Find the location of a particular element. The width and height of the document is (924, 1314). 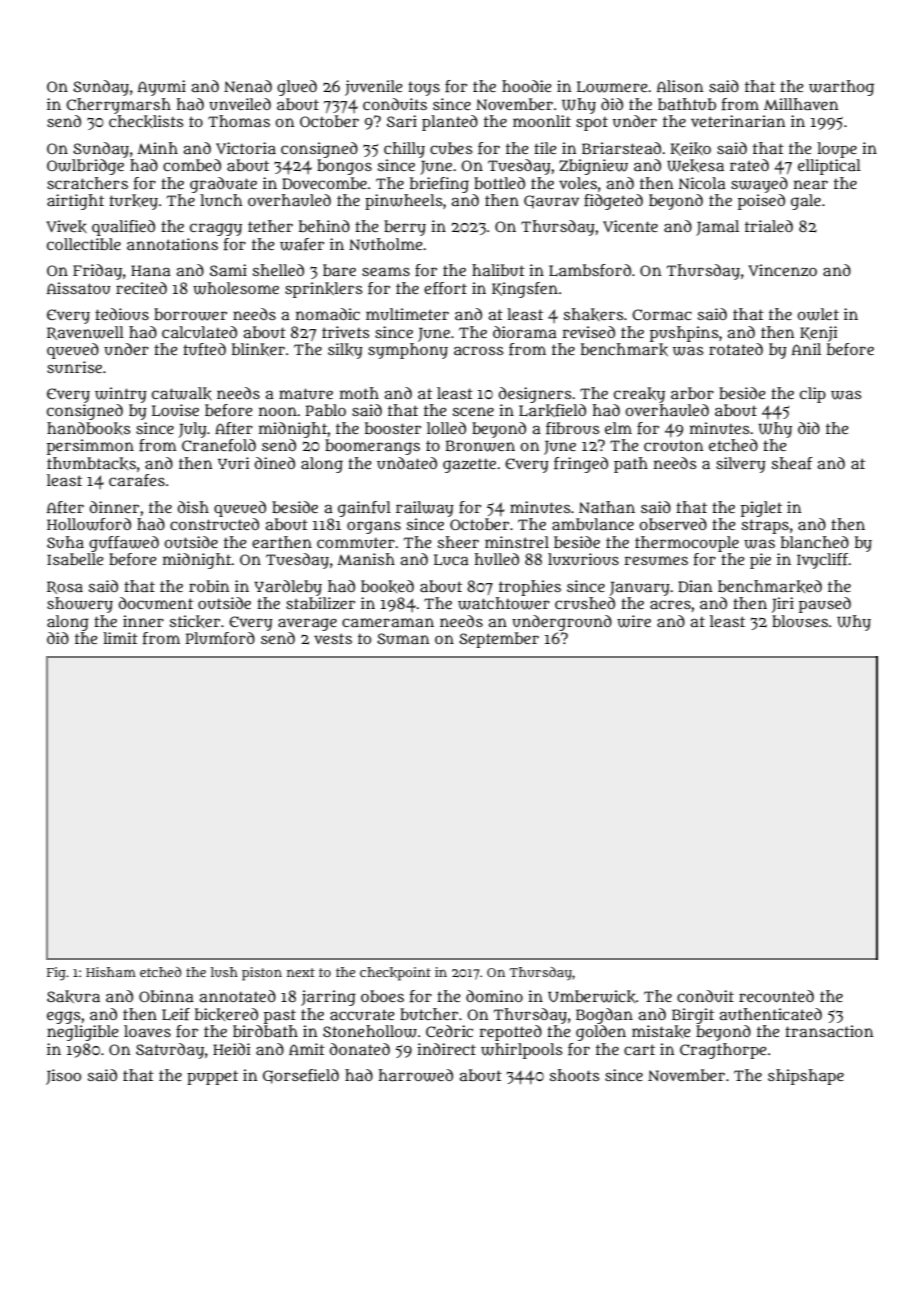

planted is located at coordinates (450, 123).
